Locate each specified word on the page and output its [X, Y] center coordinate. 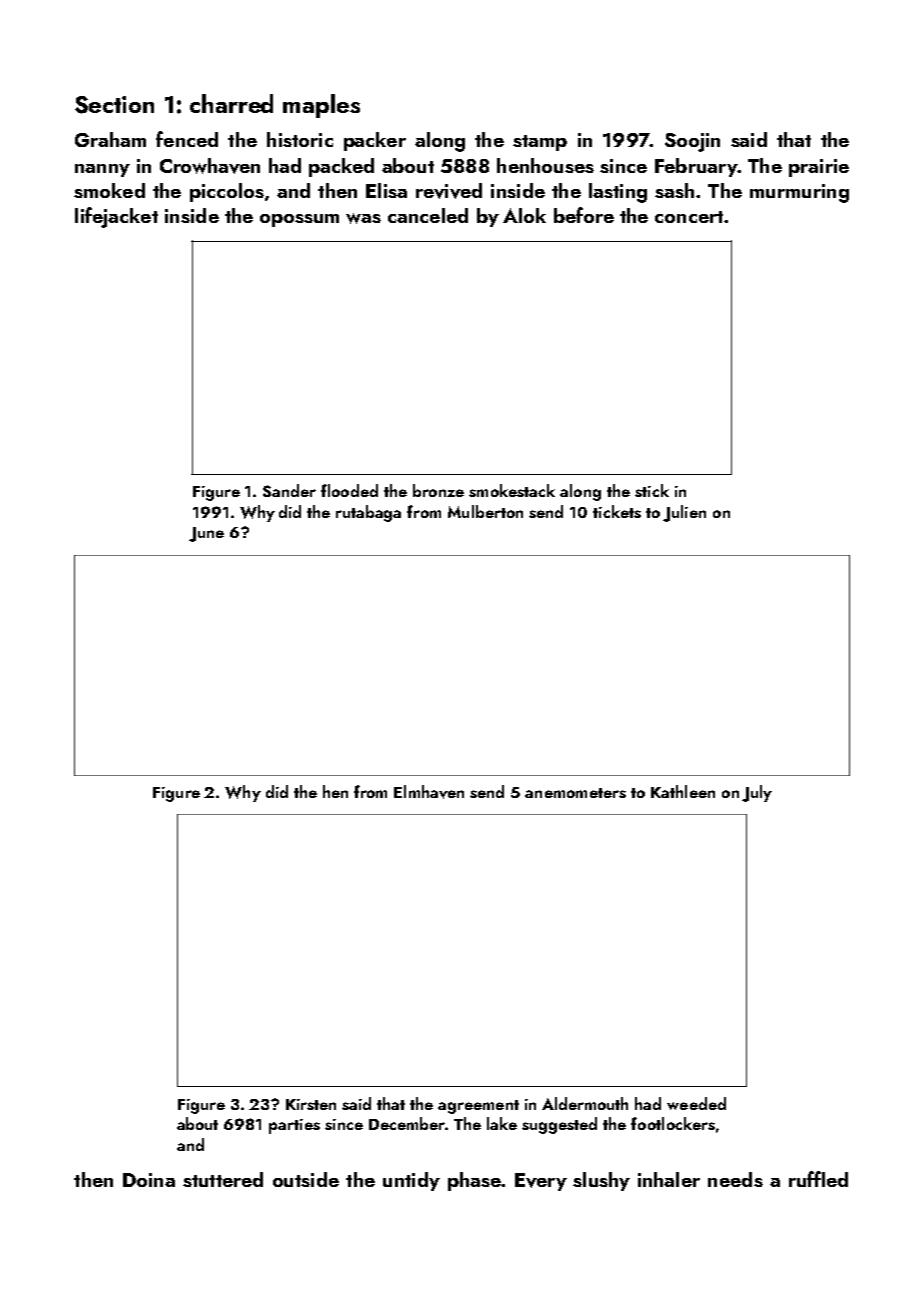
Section [114, 105]
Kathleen [683, 791]
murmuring [799, 193]
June [206, 534]
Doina [149, 1180]
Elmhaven [429, 792]
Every [541, 1182]
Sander [289, 490]
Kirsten [311, 1104]
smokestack [512, 490]
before [584, 215]
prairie [819, 168]
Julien [684, 513]
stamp [540, 143]
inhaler [669, 1179]
